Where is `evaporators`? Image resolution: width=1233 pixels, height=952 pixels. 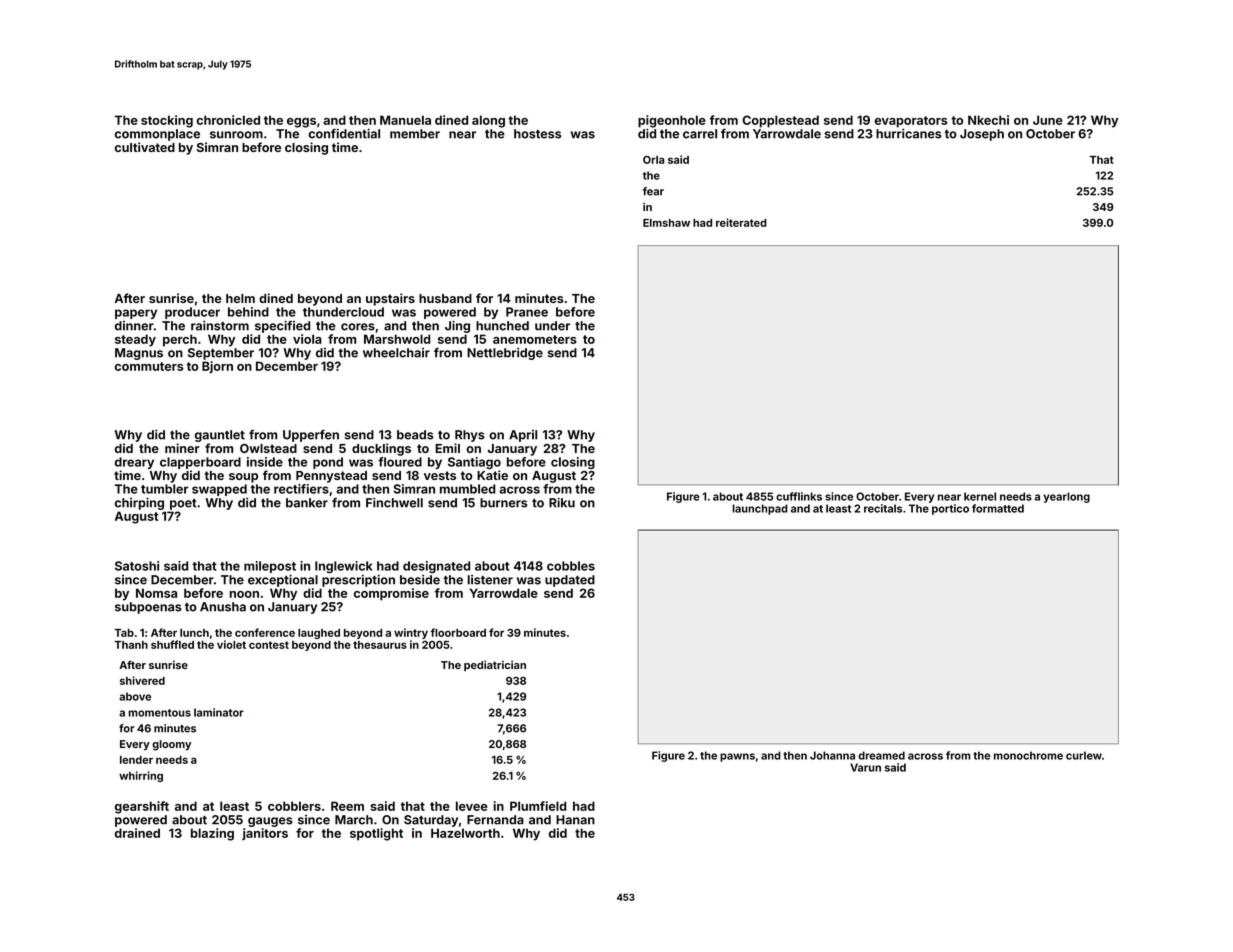 evaporators is located at coordinates (911, 122).
